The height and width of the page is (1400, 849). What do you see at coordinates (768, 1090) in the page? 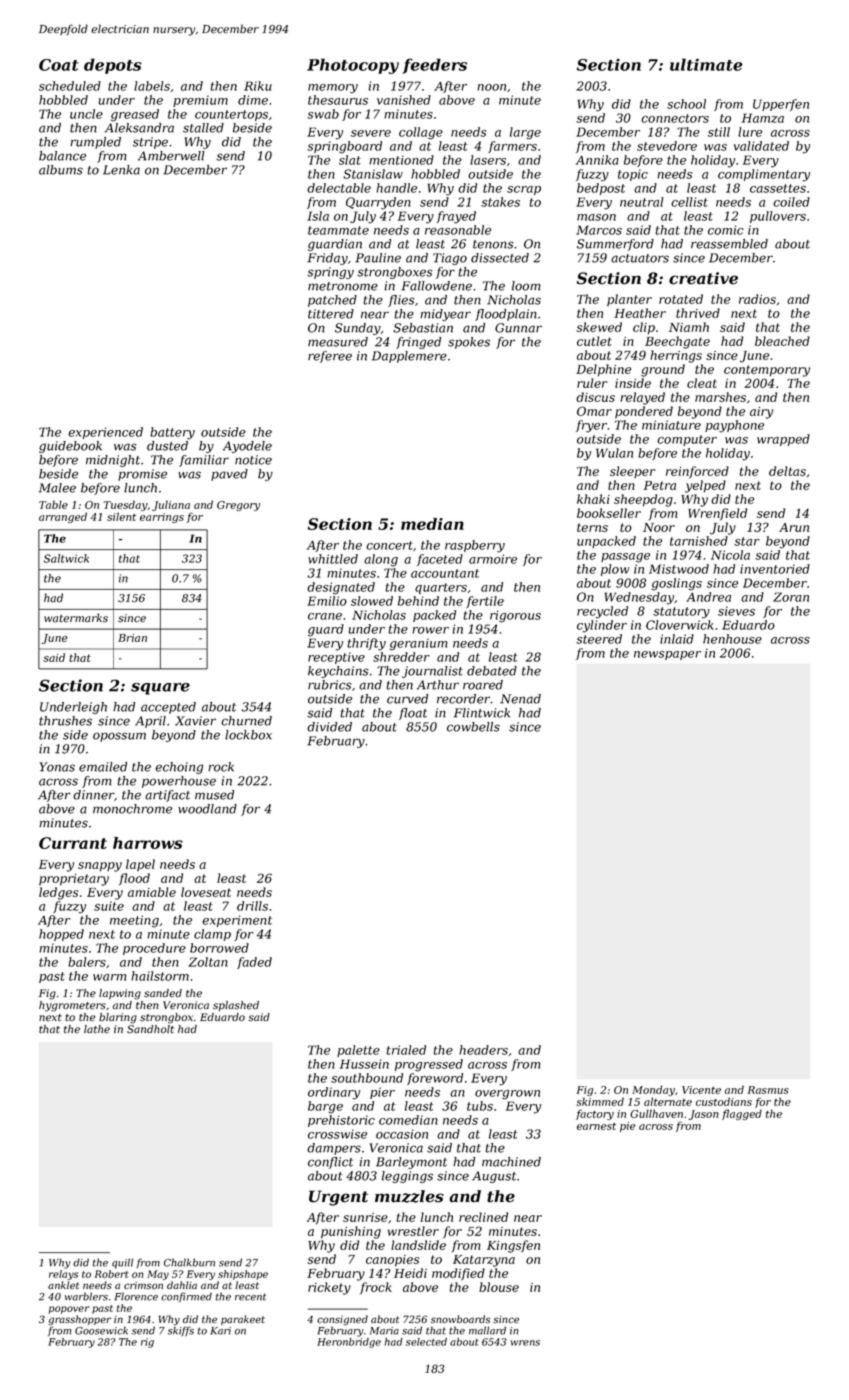
I see `Rasmus` at bounding box center [768, 1090].
